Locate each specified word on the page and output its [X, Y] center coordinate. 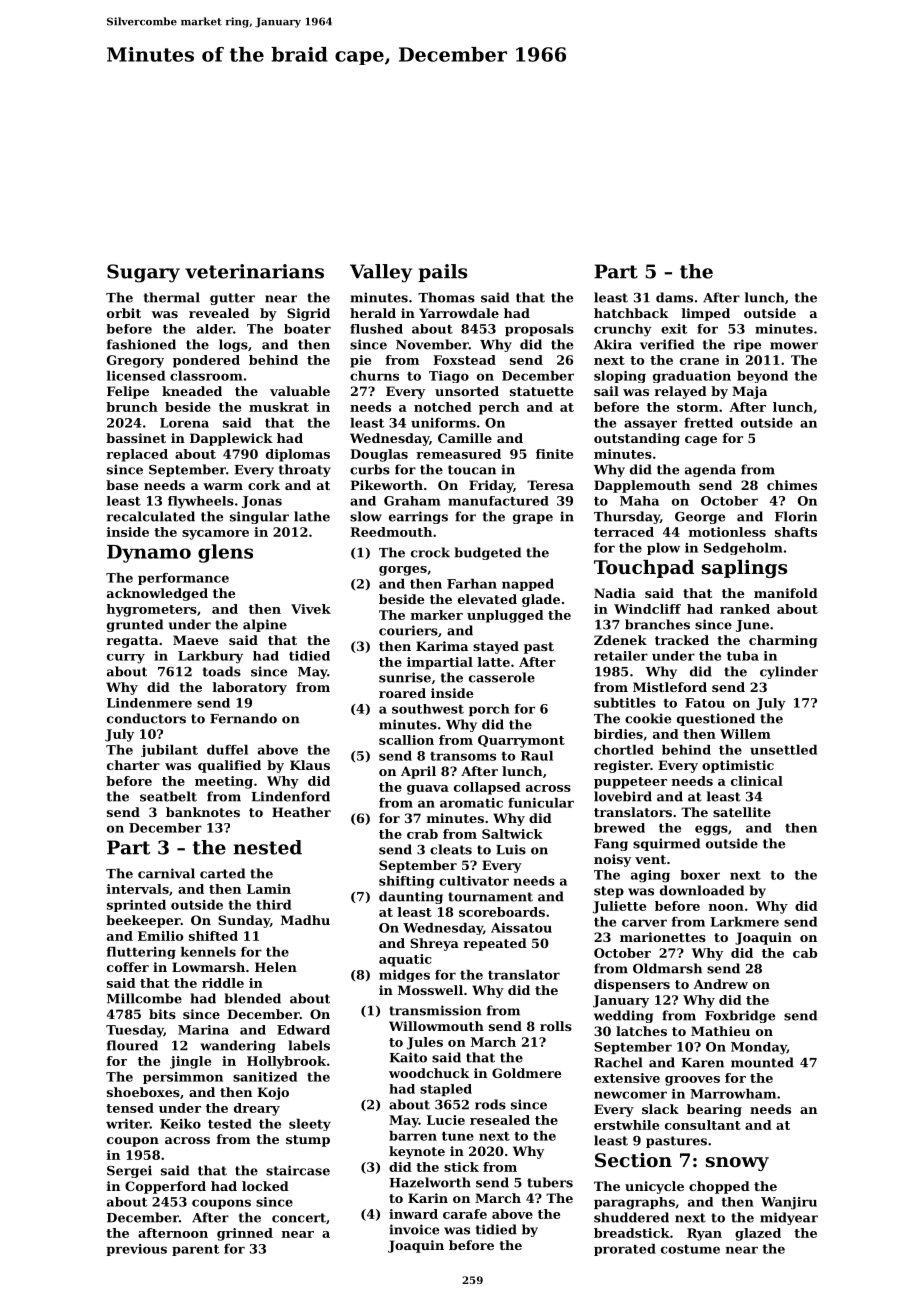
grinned [245, 1234]
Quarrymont [521, 741]
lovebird [623, 796]
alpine [265, 625]
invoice [414, 1229]
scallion [406, 740]
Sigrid [308, 314]
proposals [539, 330]
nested [267, 847]
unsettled [783, 750]
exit [674, 329]
